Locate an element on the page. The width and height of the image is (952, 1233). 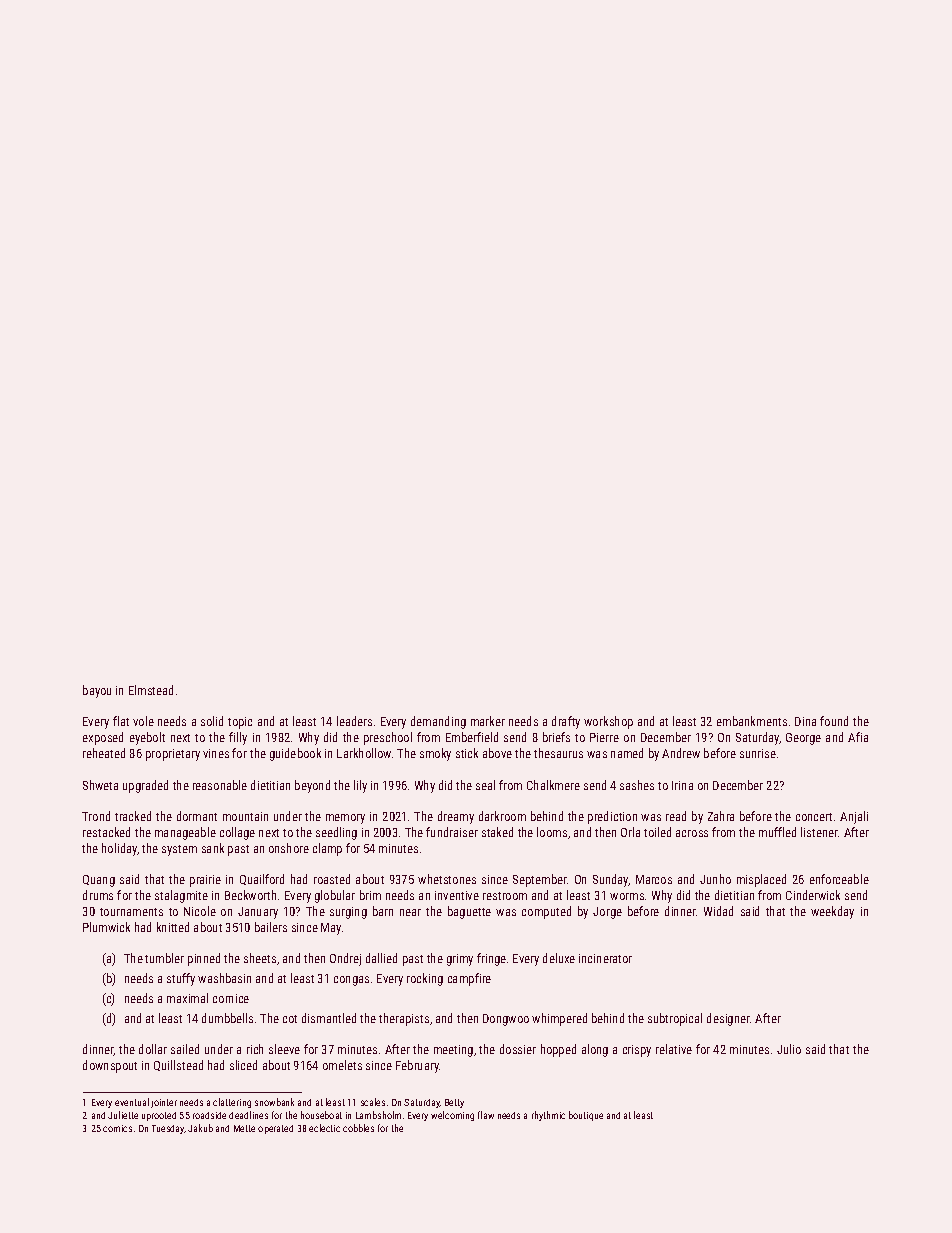
Julio is located at coordinates (789, 1049).
